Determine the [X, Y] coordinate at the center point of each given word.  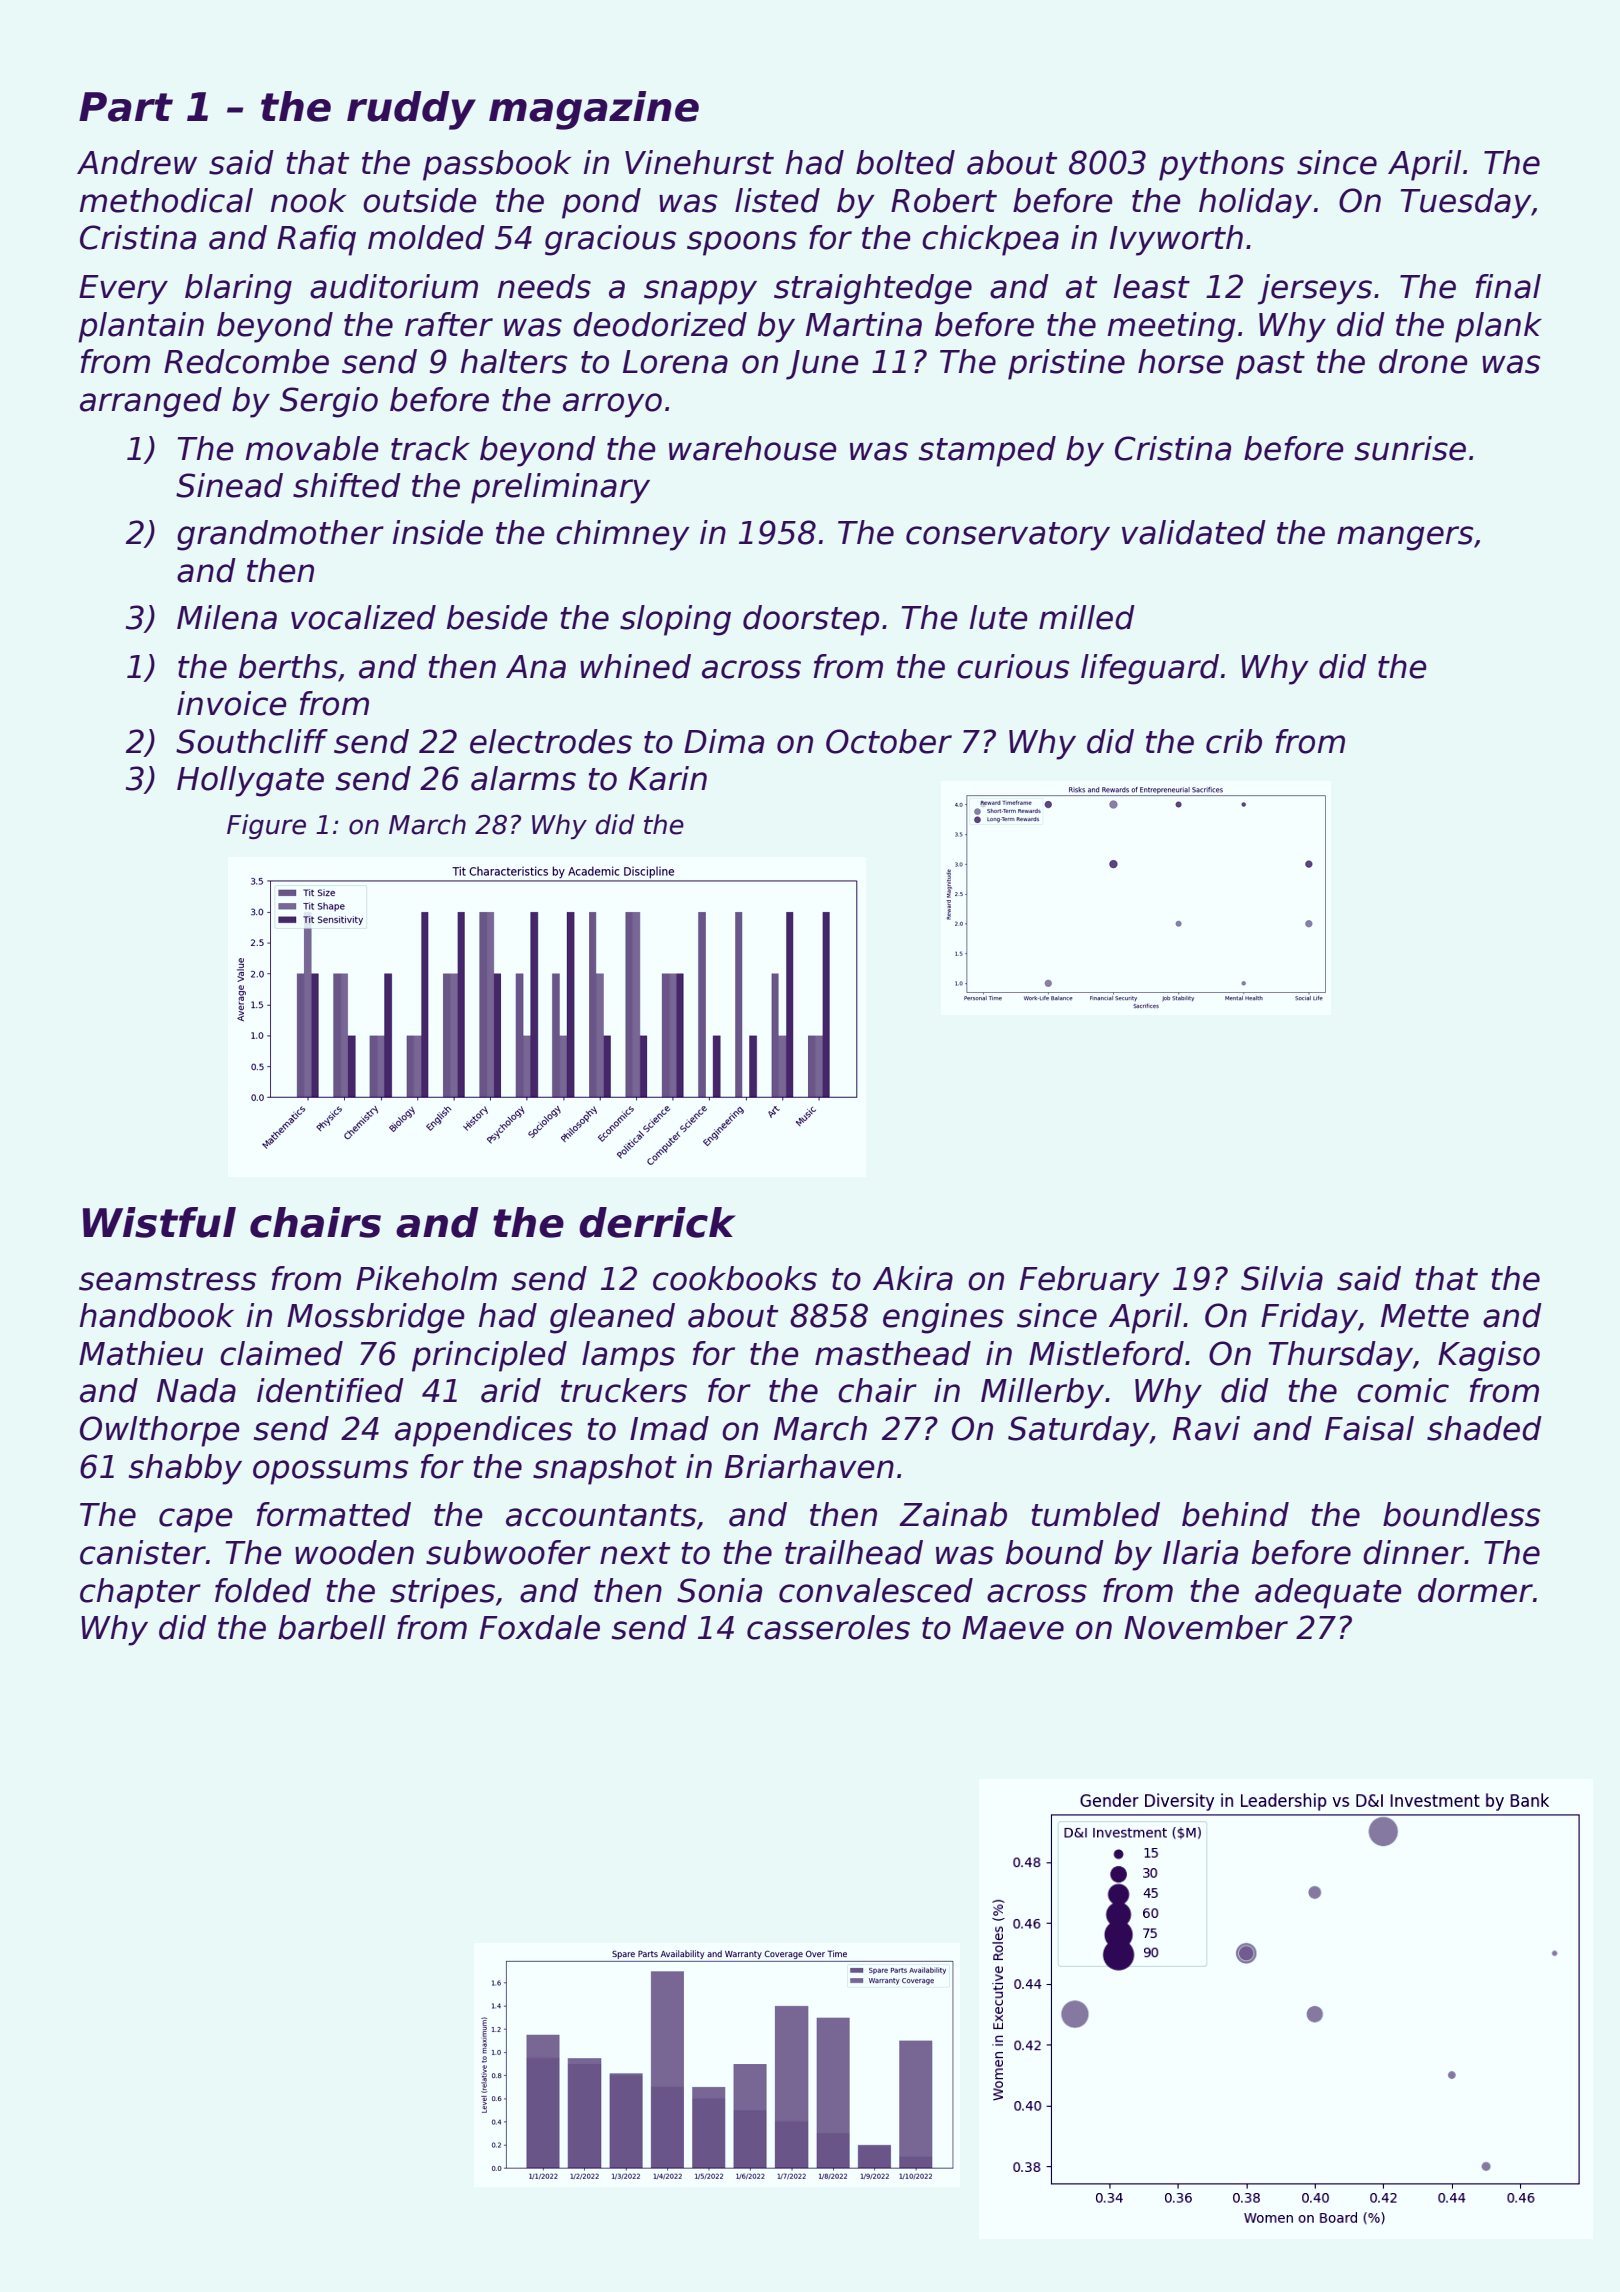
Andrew [137, 162]
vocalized [363, 617]
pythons [1222, 165]
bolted [905, 162]
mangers [1405, 538]
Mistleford [1106, 1353]
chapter [140, 1593]
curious [1013, 666]
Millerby [1042, 1393]
